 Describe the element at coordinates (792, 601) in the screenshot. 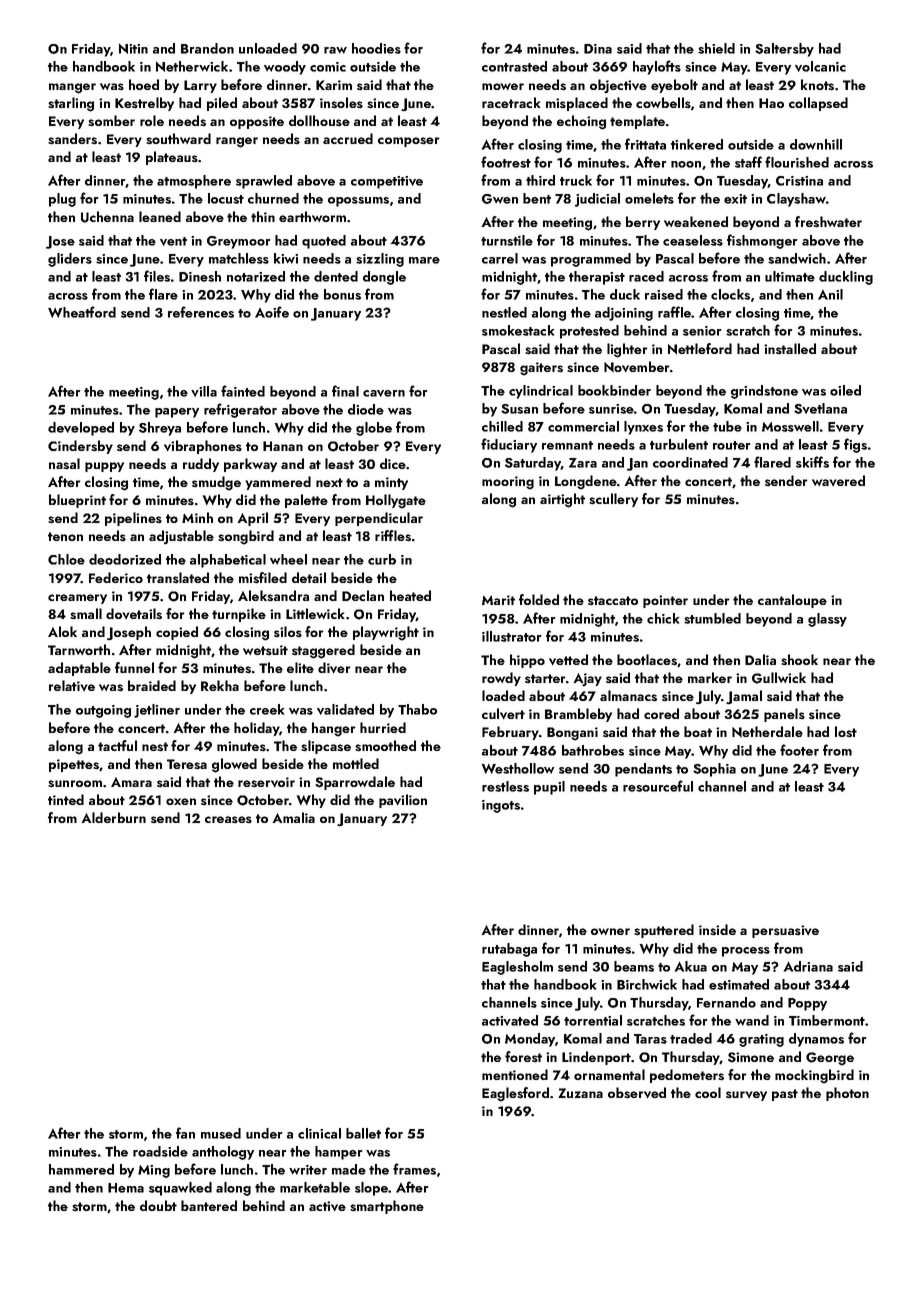

I see `cantaloupe` at that location.
